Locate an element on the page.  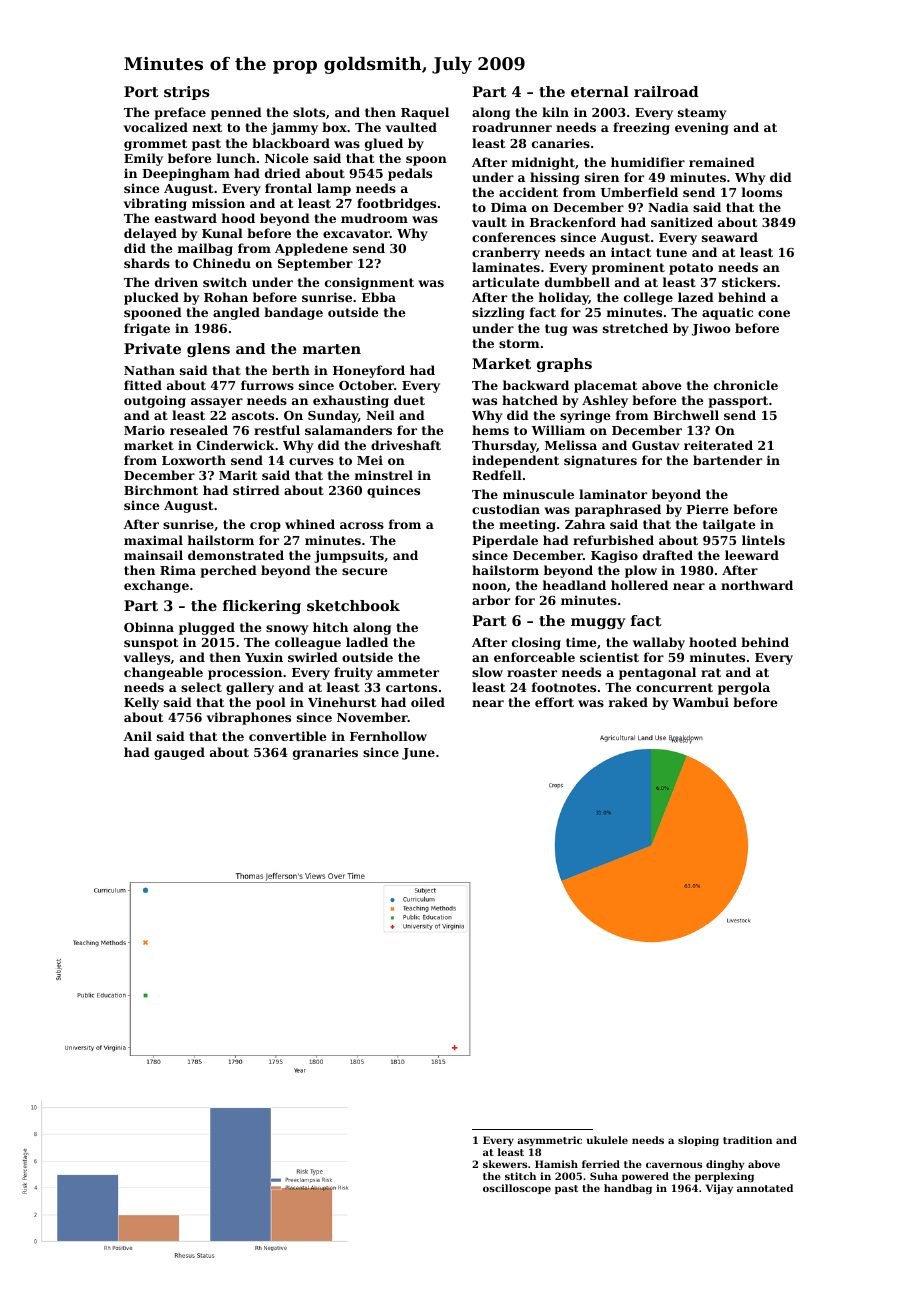
Jiwoo is located at coordinates (711, 329).
